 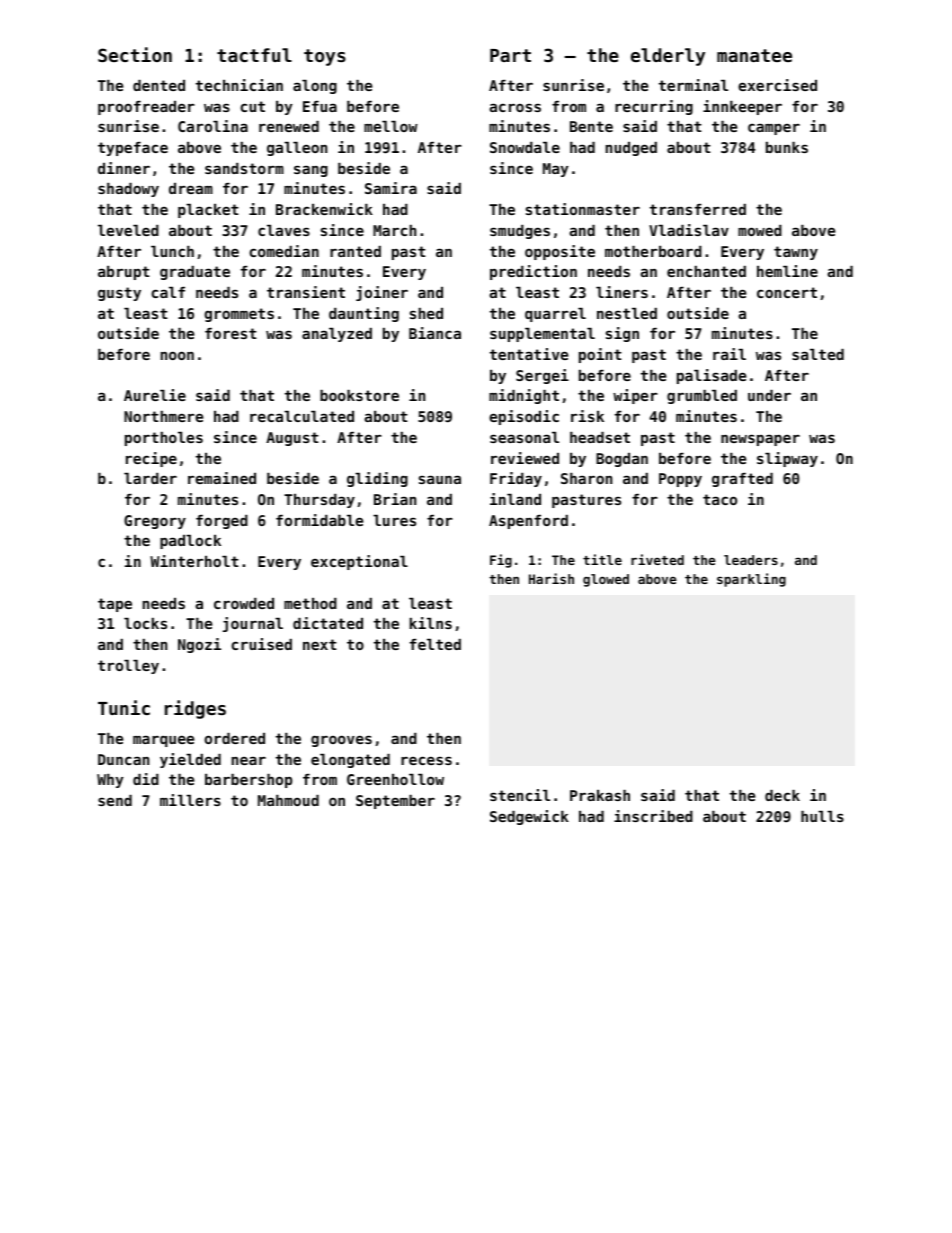 I want to click on Prakash, so click(x=600, y=795).
